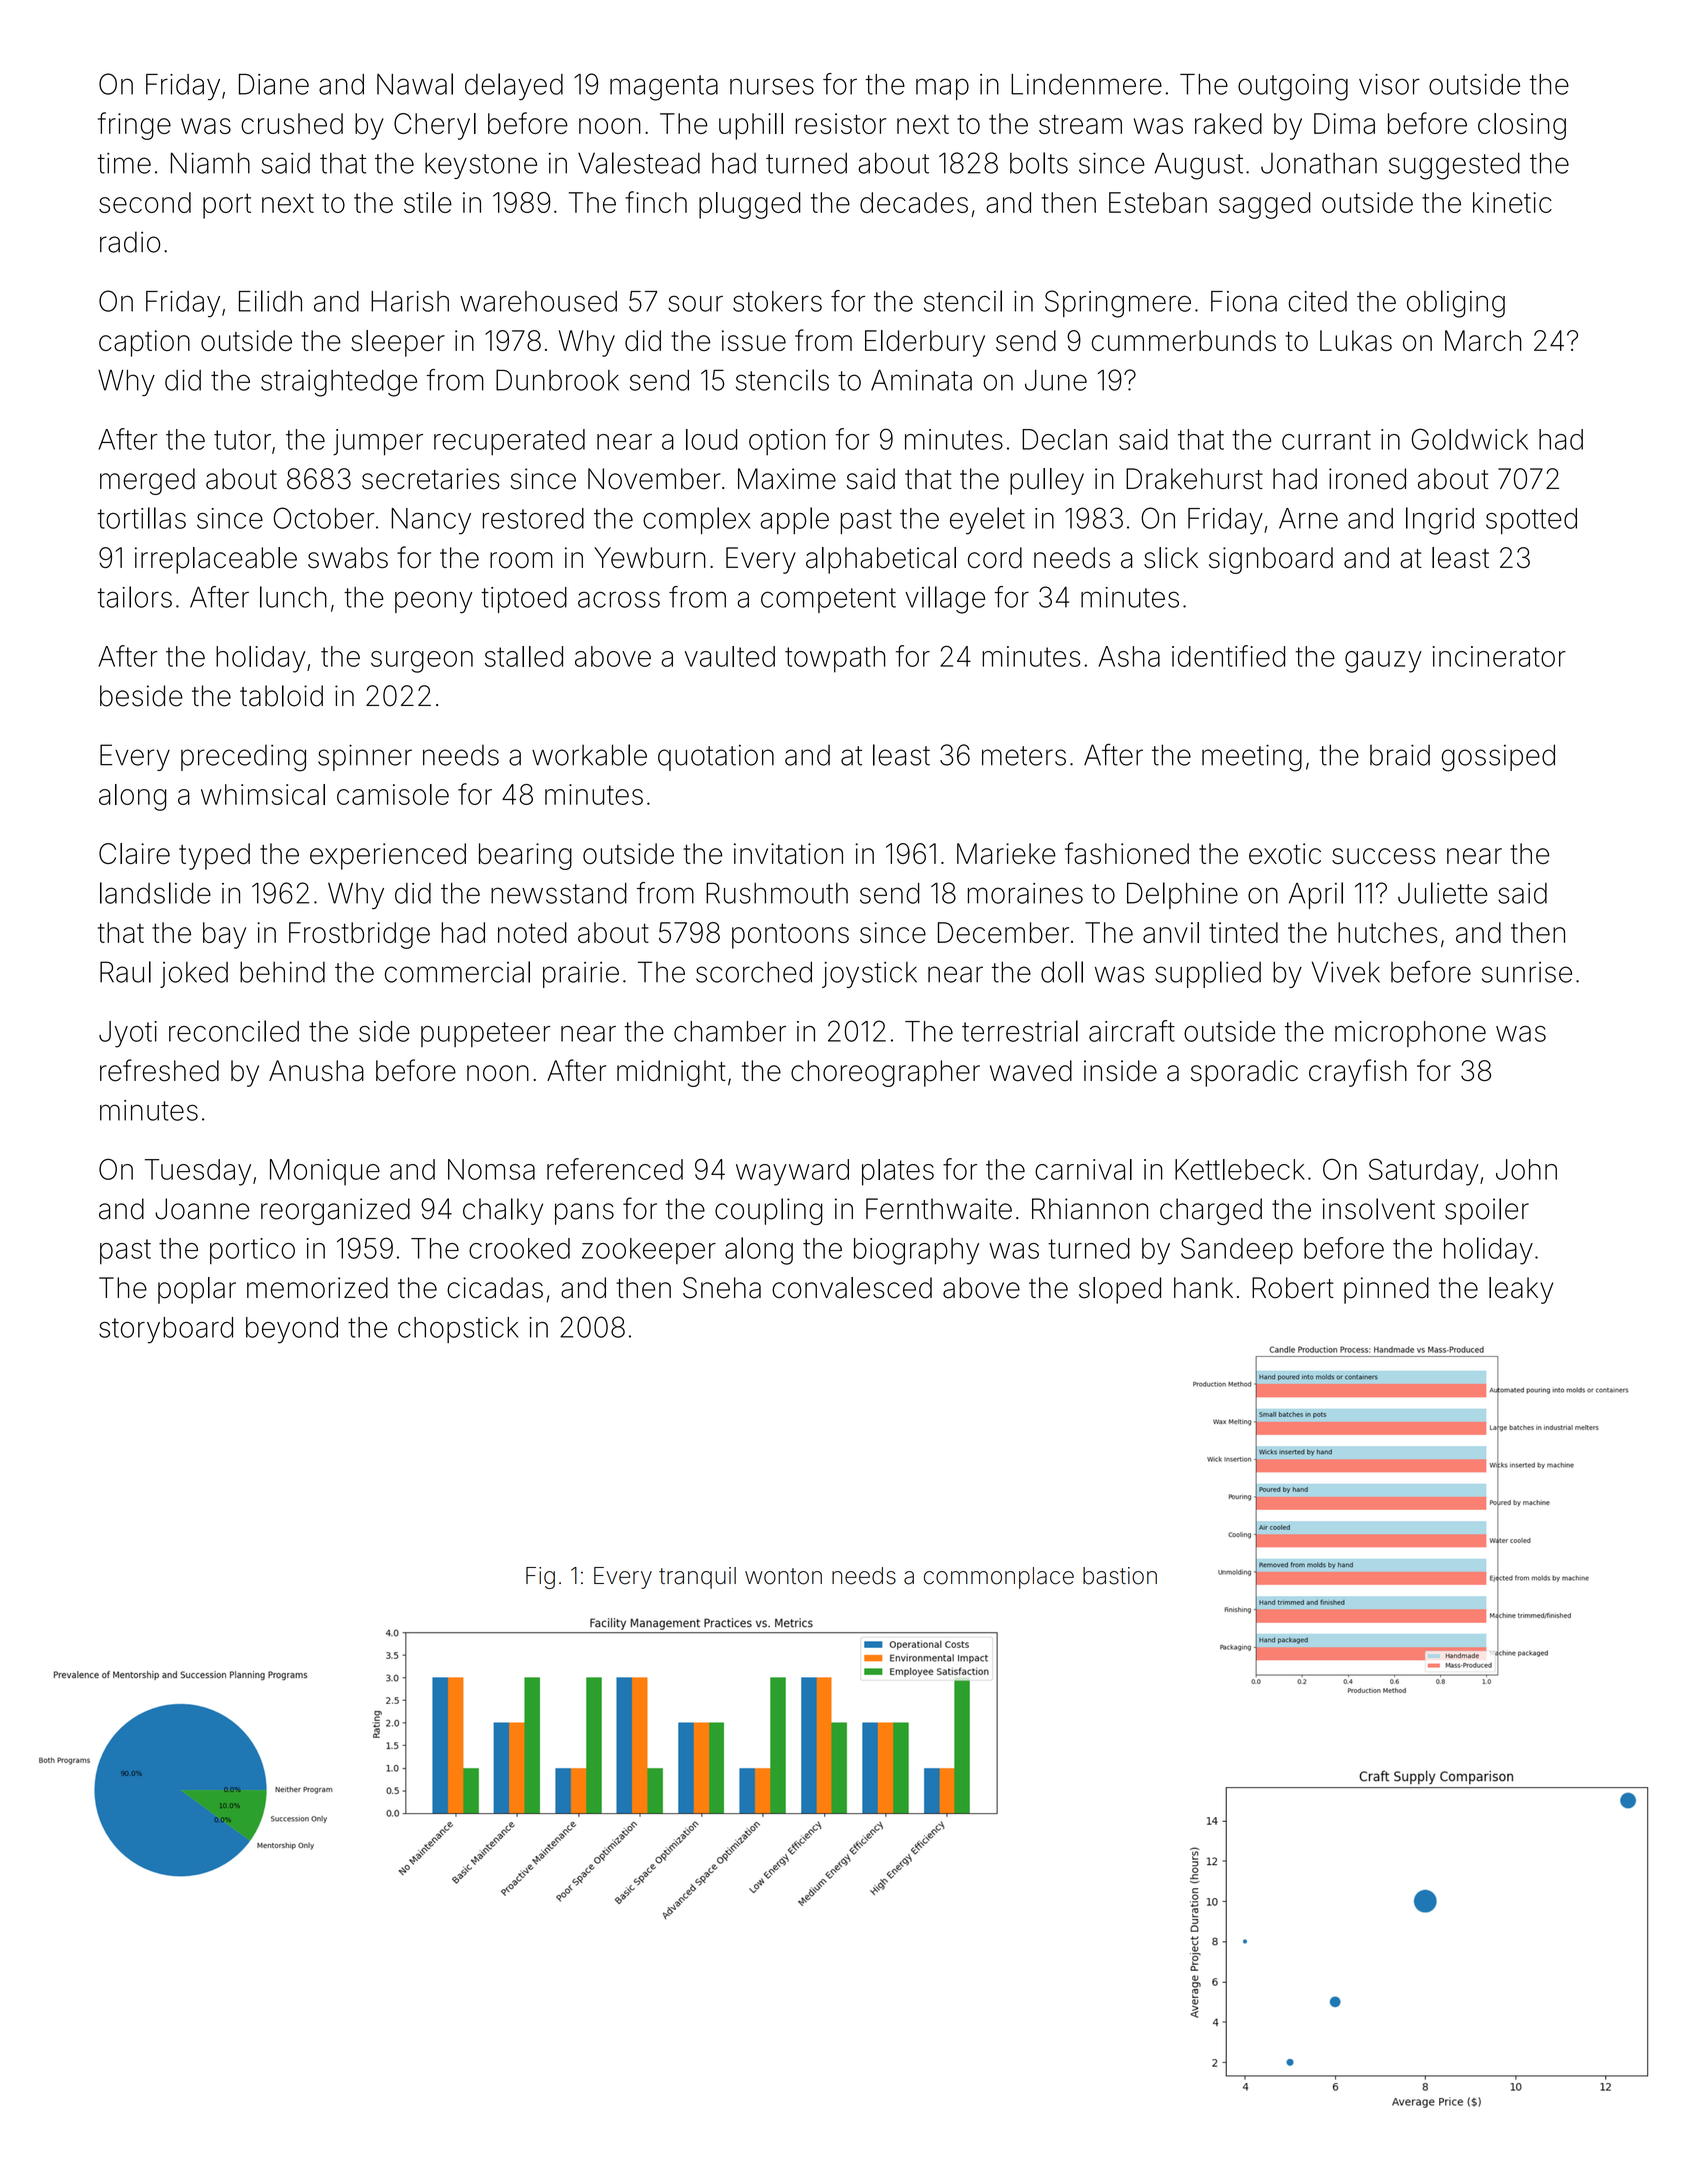 This document has height=2178, width=1683. Describe the element at coordinates (1120, 1576) in the document. I see `bastion` at that location.
